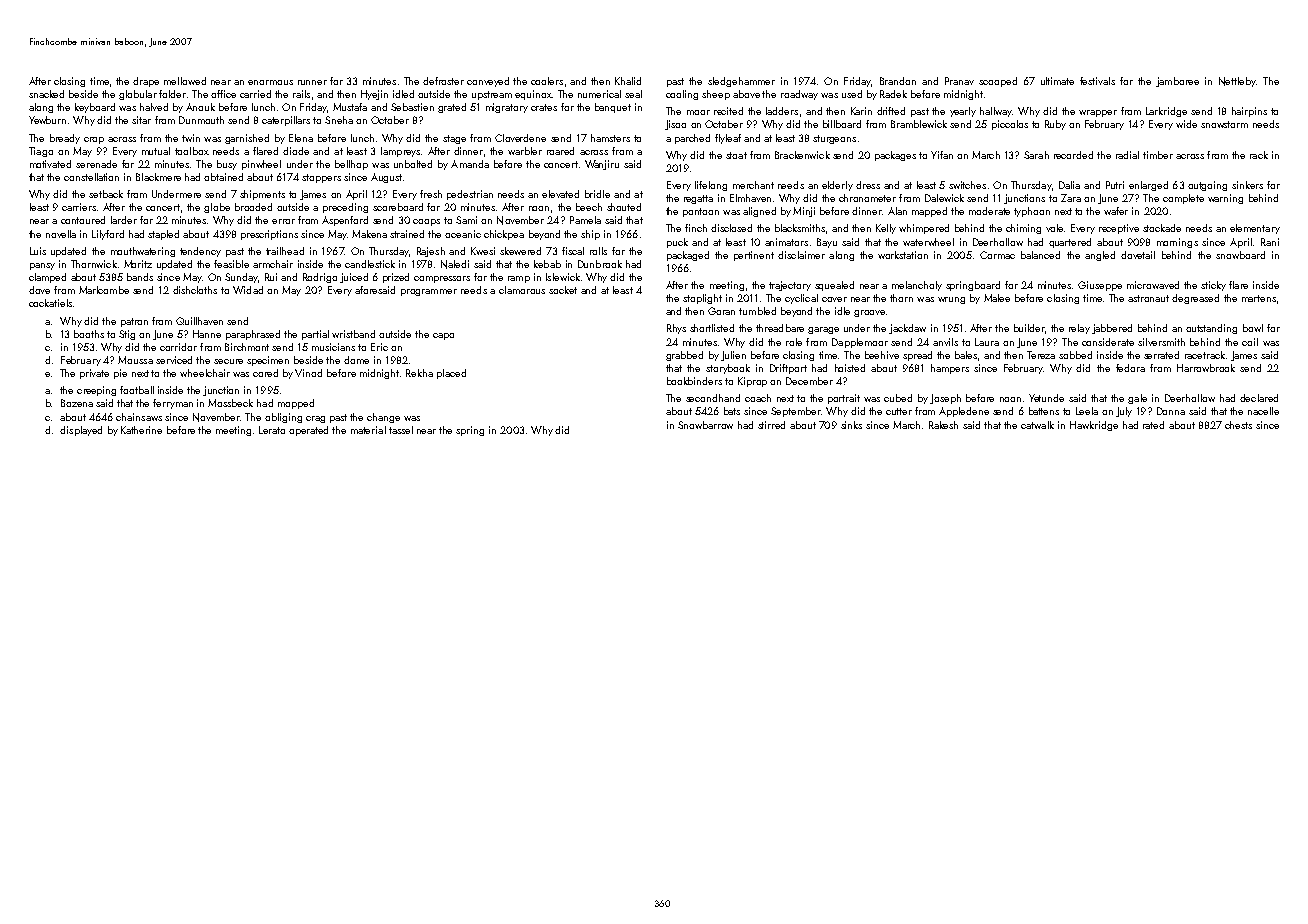 The image size is (1308, 924). I want to click on bowl, so click(1253, 328).
